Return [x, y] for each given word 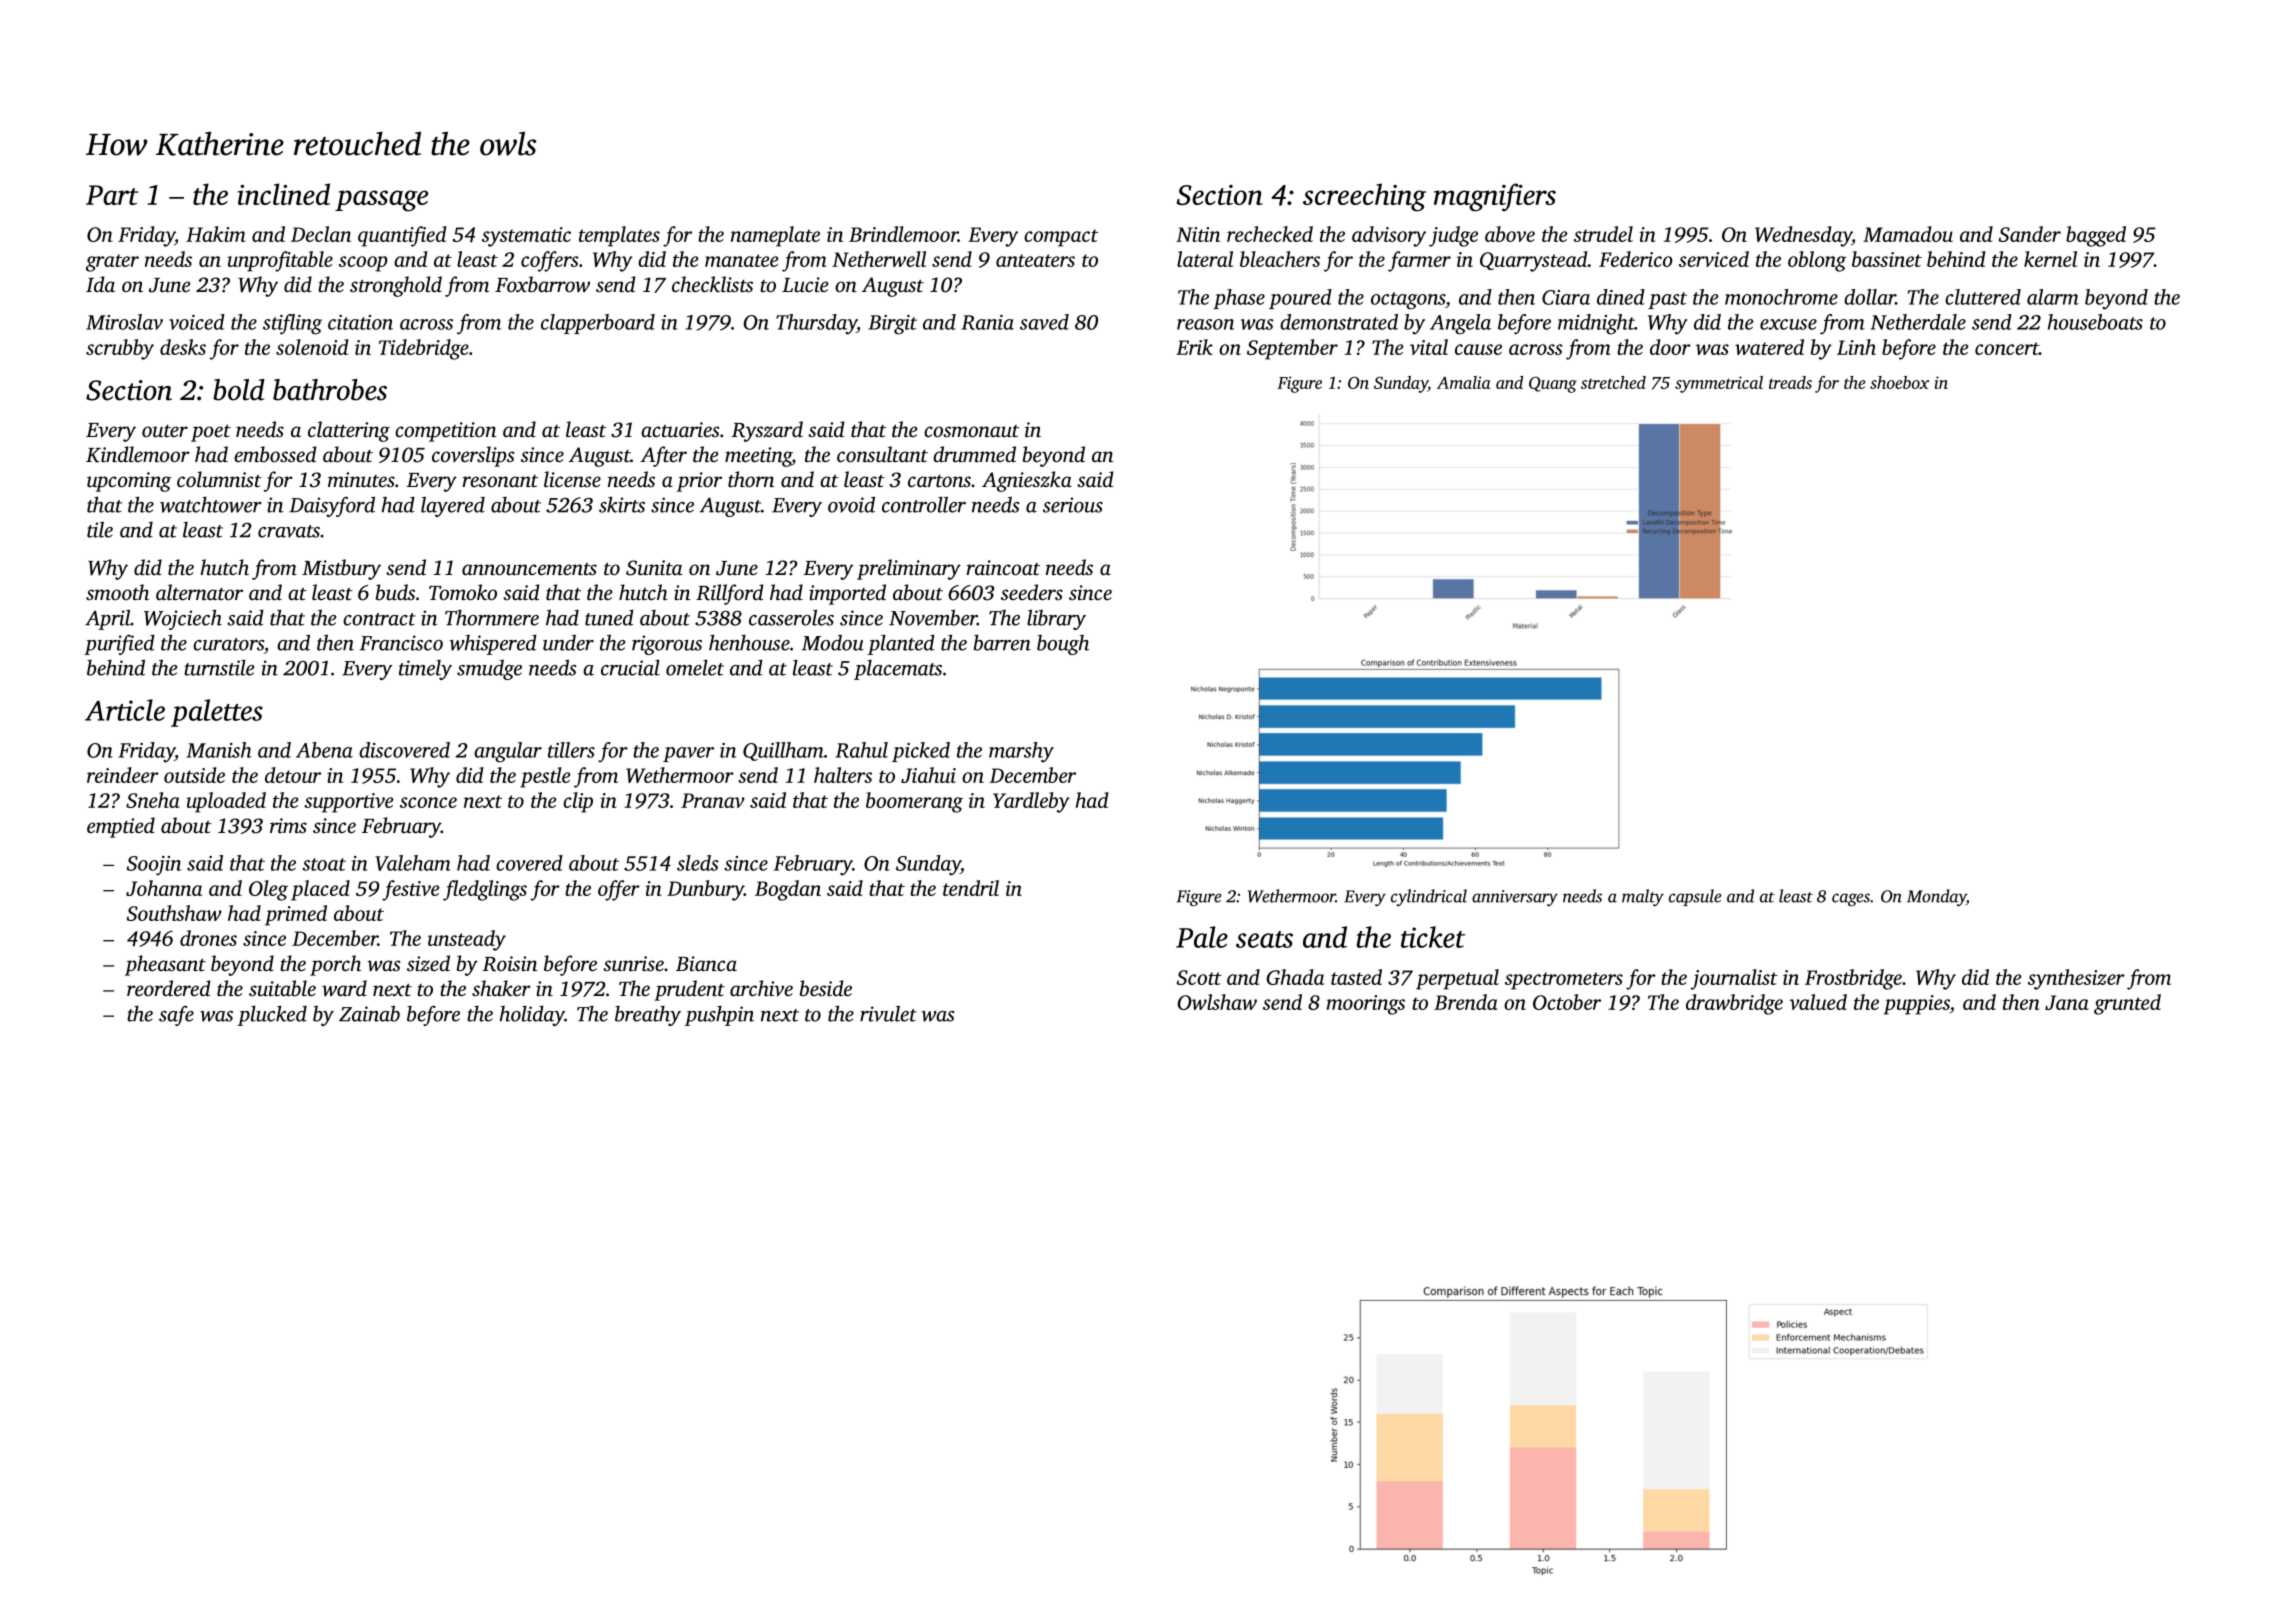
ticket [1433, 937]
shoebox [1899, 382]
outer [165, 431]
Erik [1194, 347]
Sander [2029, 234]
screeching [1364, 197]
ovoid [851, 504]
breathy [648, 1016]
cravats [289, 531]
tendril [971, 888]
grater [112, 263]
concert [2007, 348]
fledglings [485, 890]
